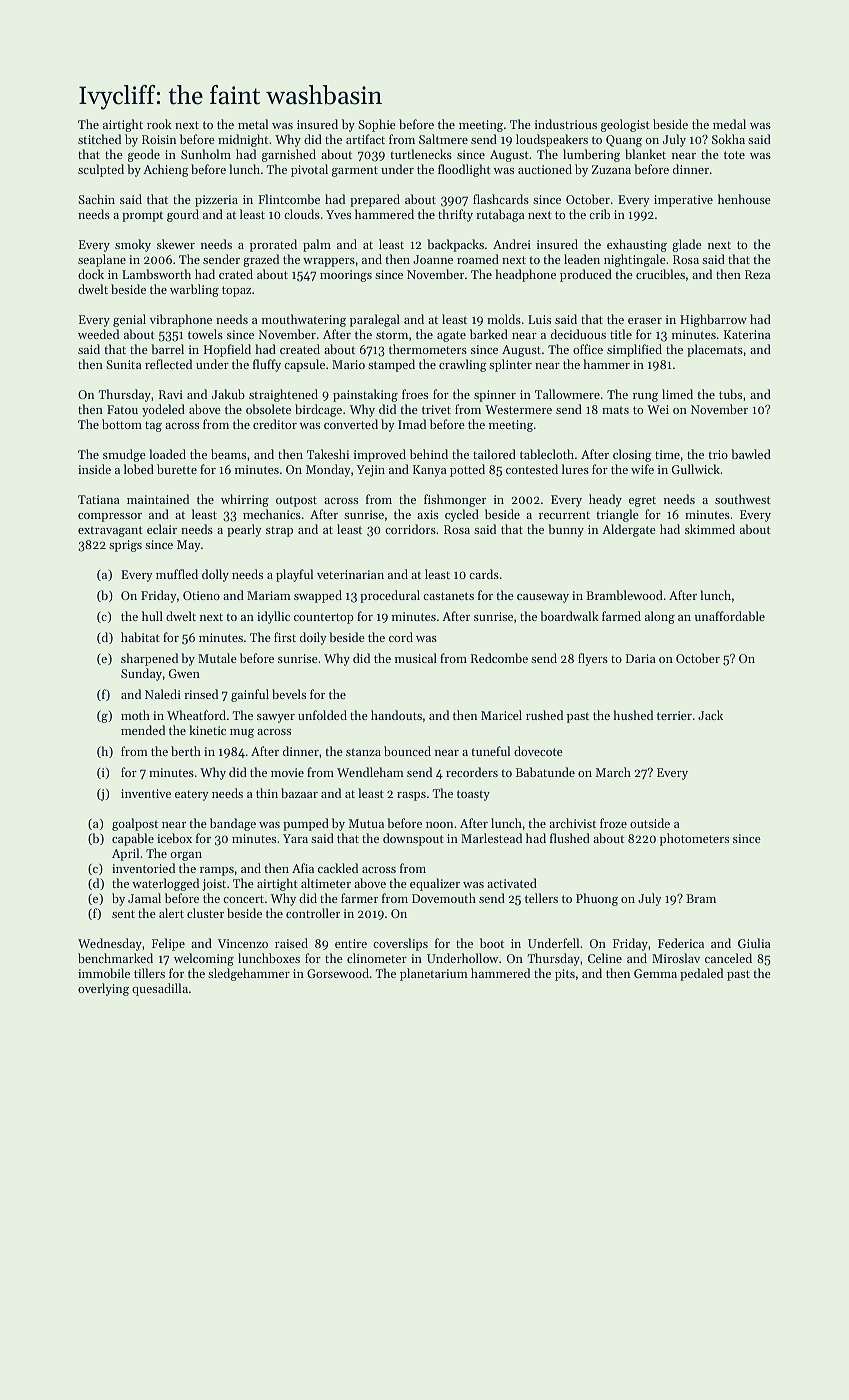 The image size is (849, 1400). What do you see at coordinates (146, 793) in the page?
I see `inventive` at bounding box center [146, 793].
